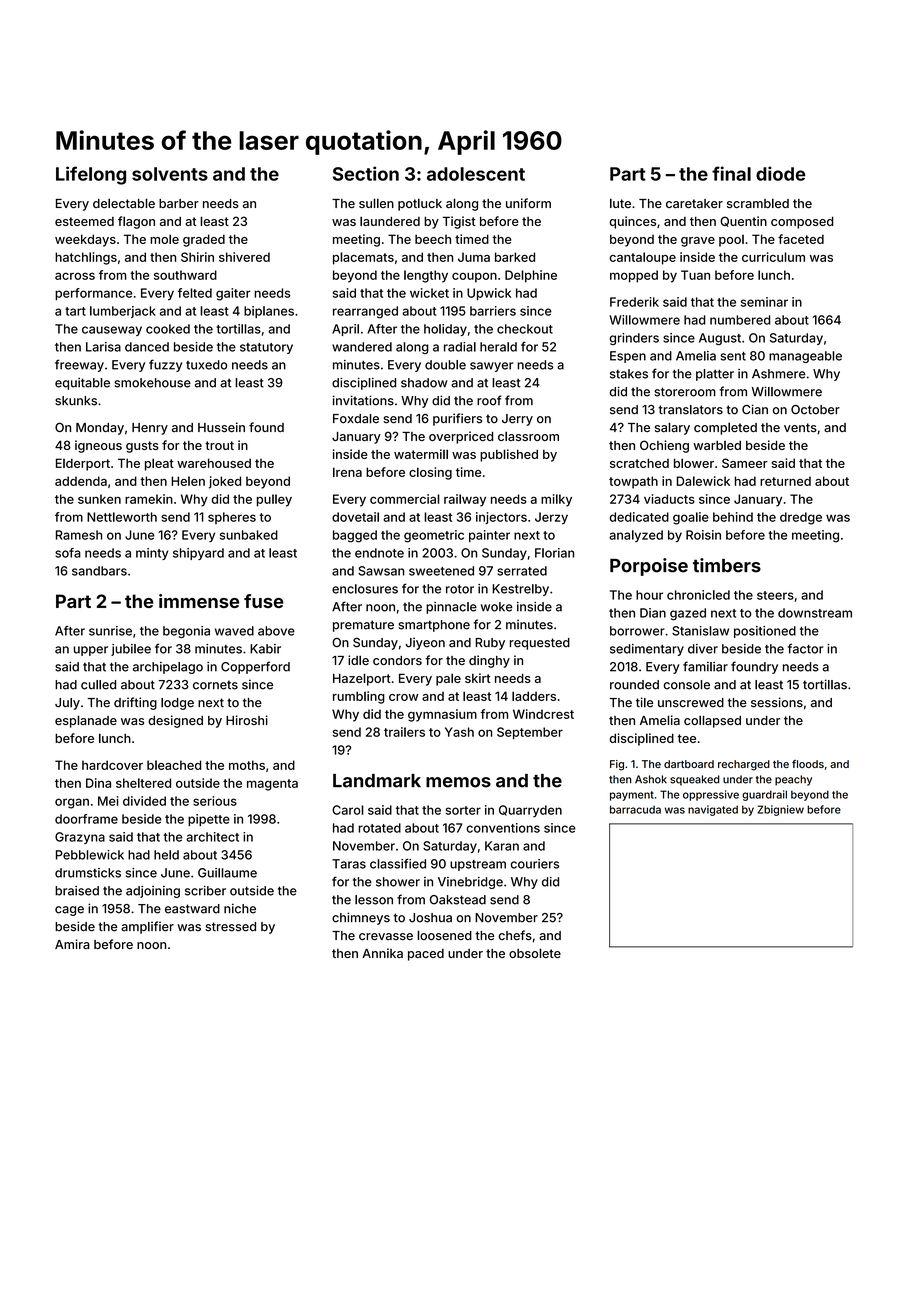  I want to click on uniform, so click(528, 203).
